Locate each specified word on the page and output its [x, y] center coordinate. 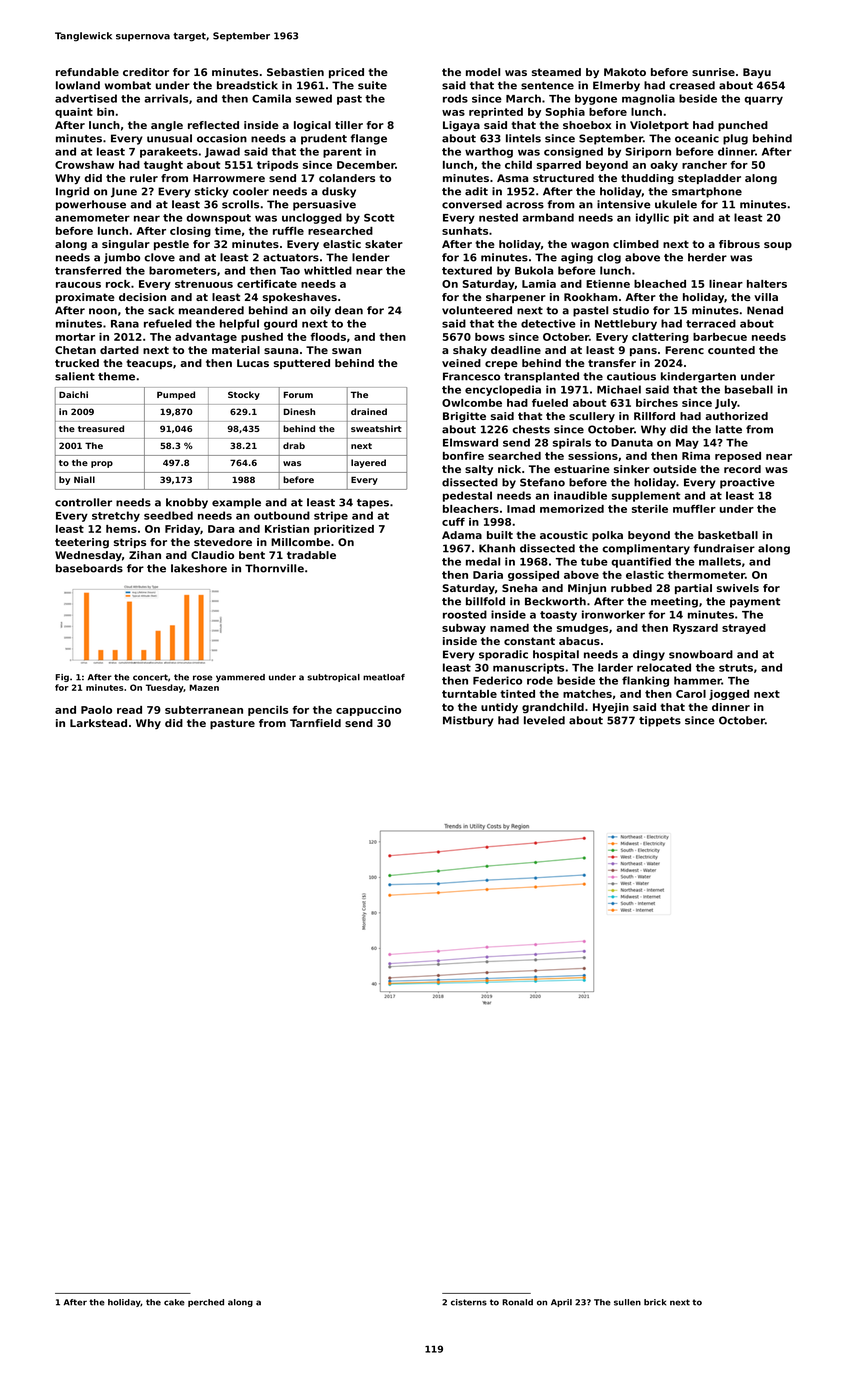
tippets [660, 721]
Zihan [145, 555]
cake [174, 1302]
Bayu [757, 73]
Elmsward [470, 442]
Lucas [253, 363]
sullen [627, 1302]
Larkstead [98, 723]
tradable [311, 555]
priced [346, 73]
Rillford [654, 416]
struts [736, 668]
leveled [544, 720]
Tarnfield [315, 723]
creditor [146, 72]
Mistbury [468, 721]
